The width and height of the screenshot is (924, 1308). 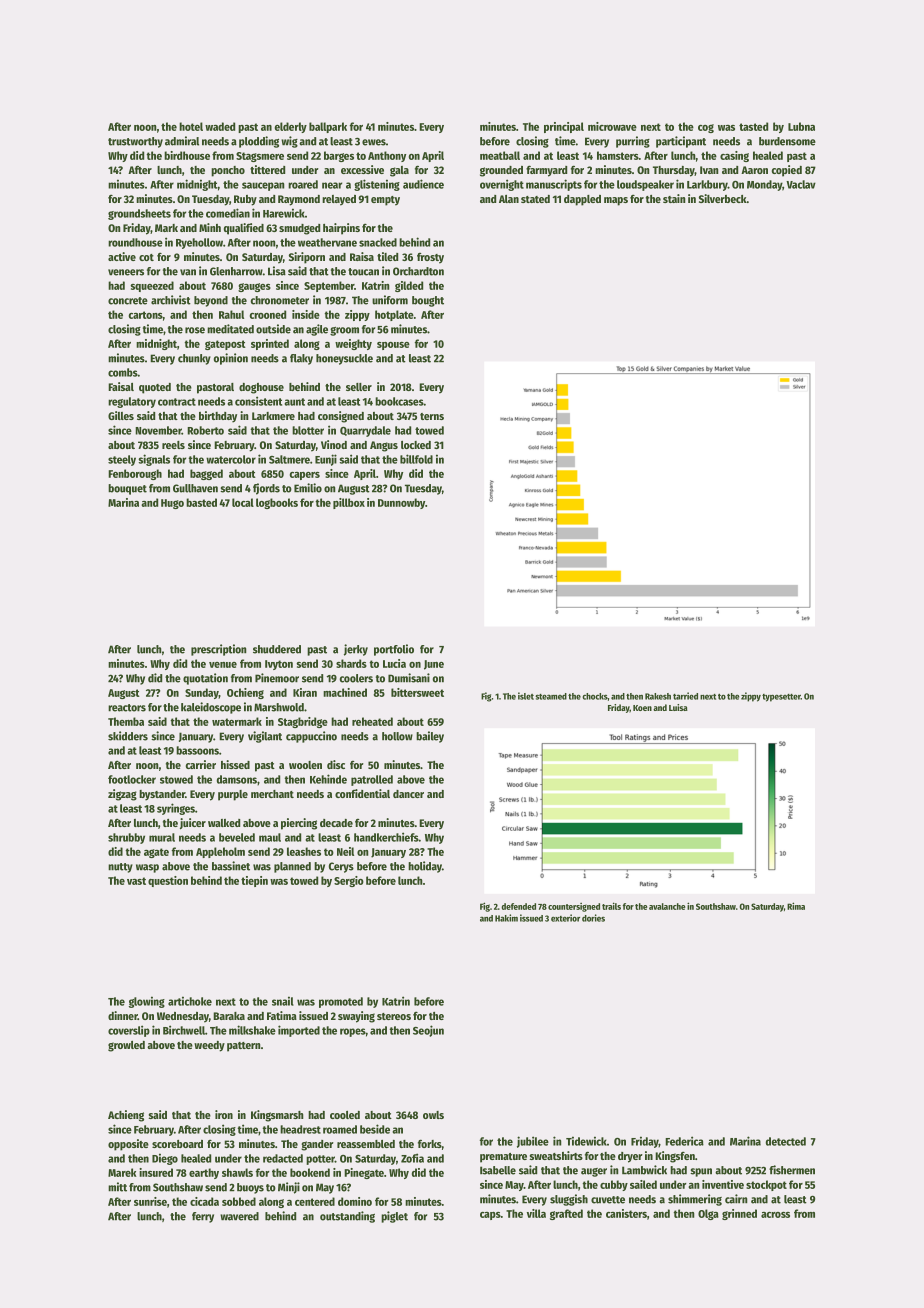 I want to click on canisters, so click(x=626, y=1213).
